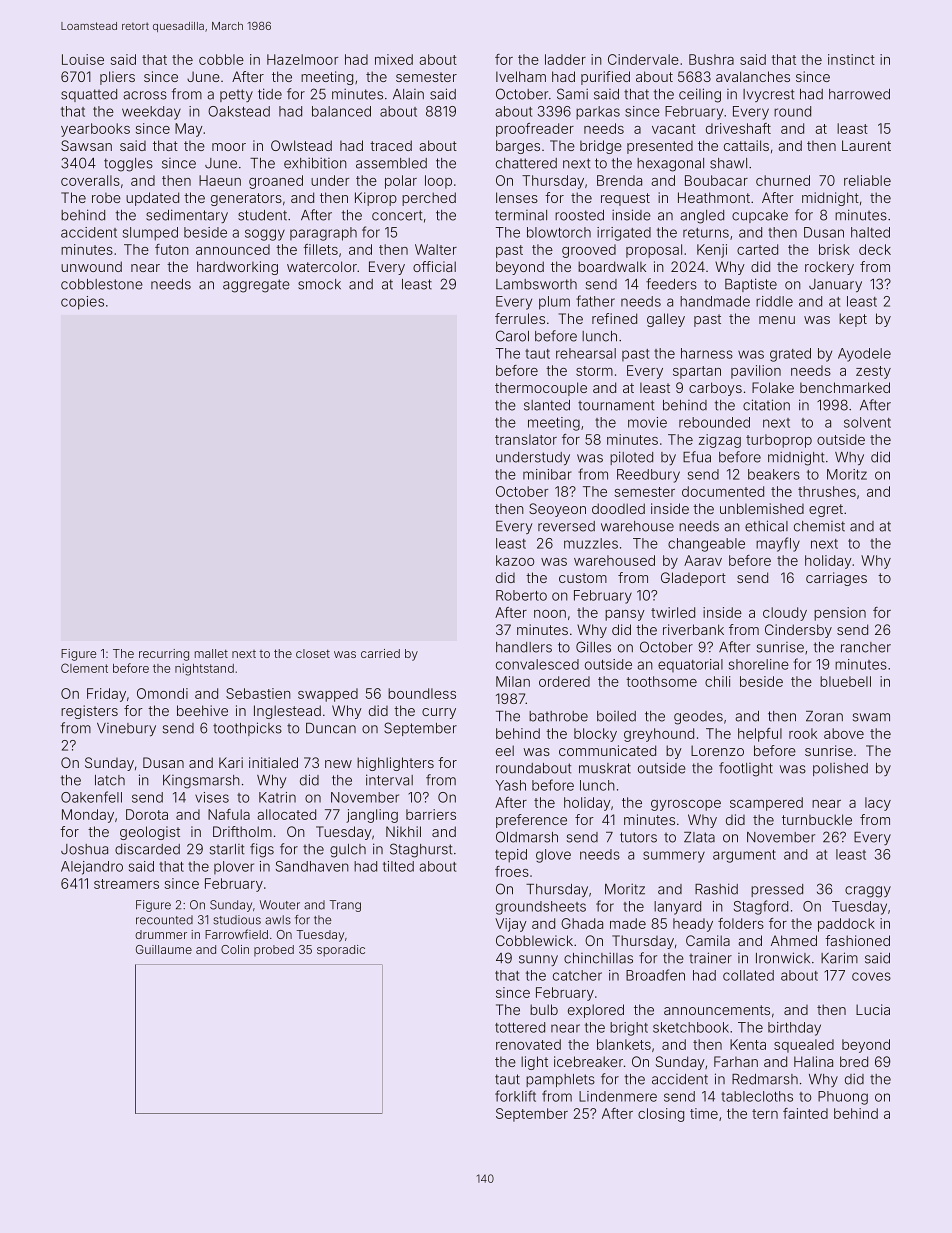 Image resolution: width=952 pixels, height=1233 pixels. Describe the element at coordinates (431, 814) in the screenshot. I see `barriers` at that location.
